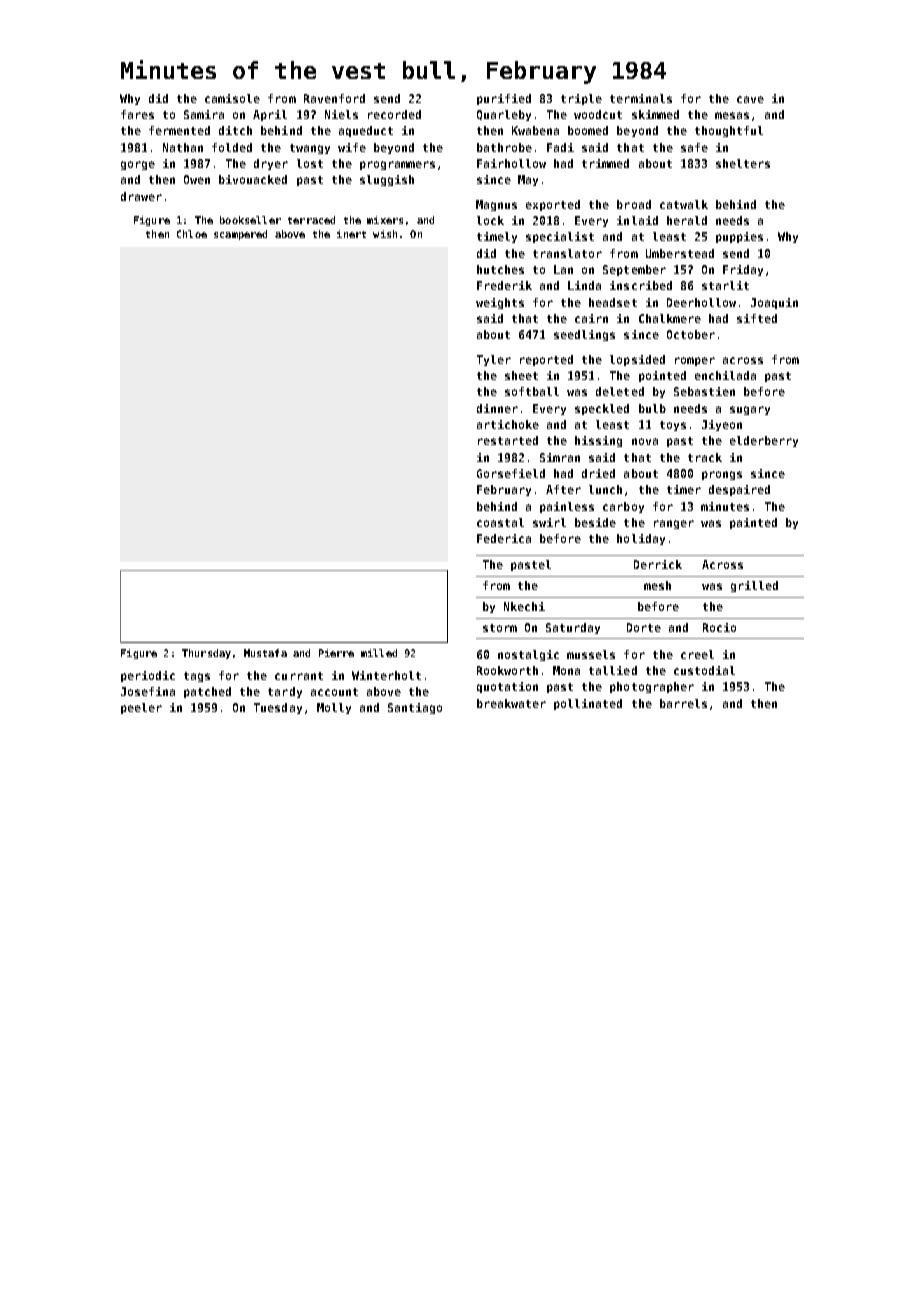 This screenshot has width=924, height=1308. Describe the element at coordinates (179, 130) in the screenshot. I see `fermented` at that location.
